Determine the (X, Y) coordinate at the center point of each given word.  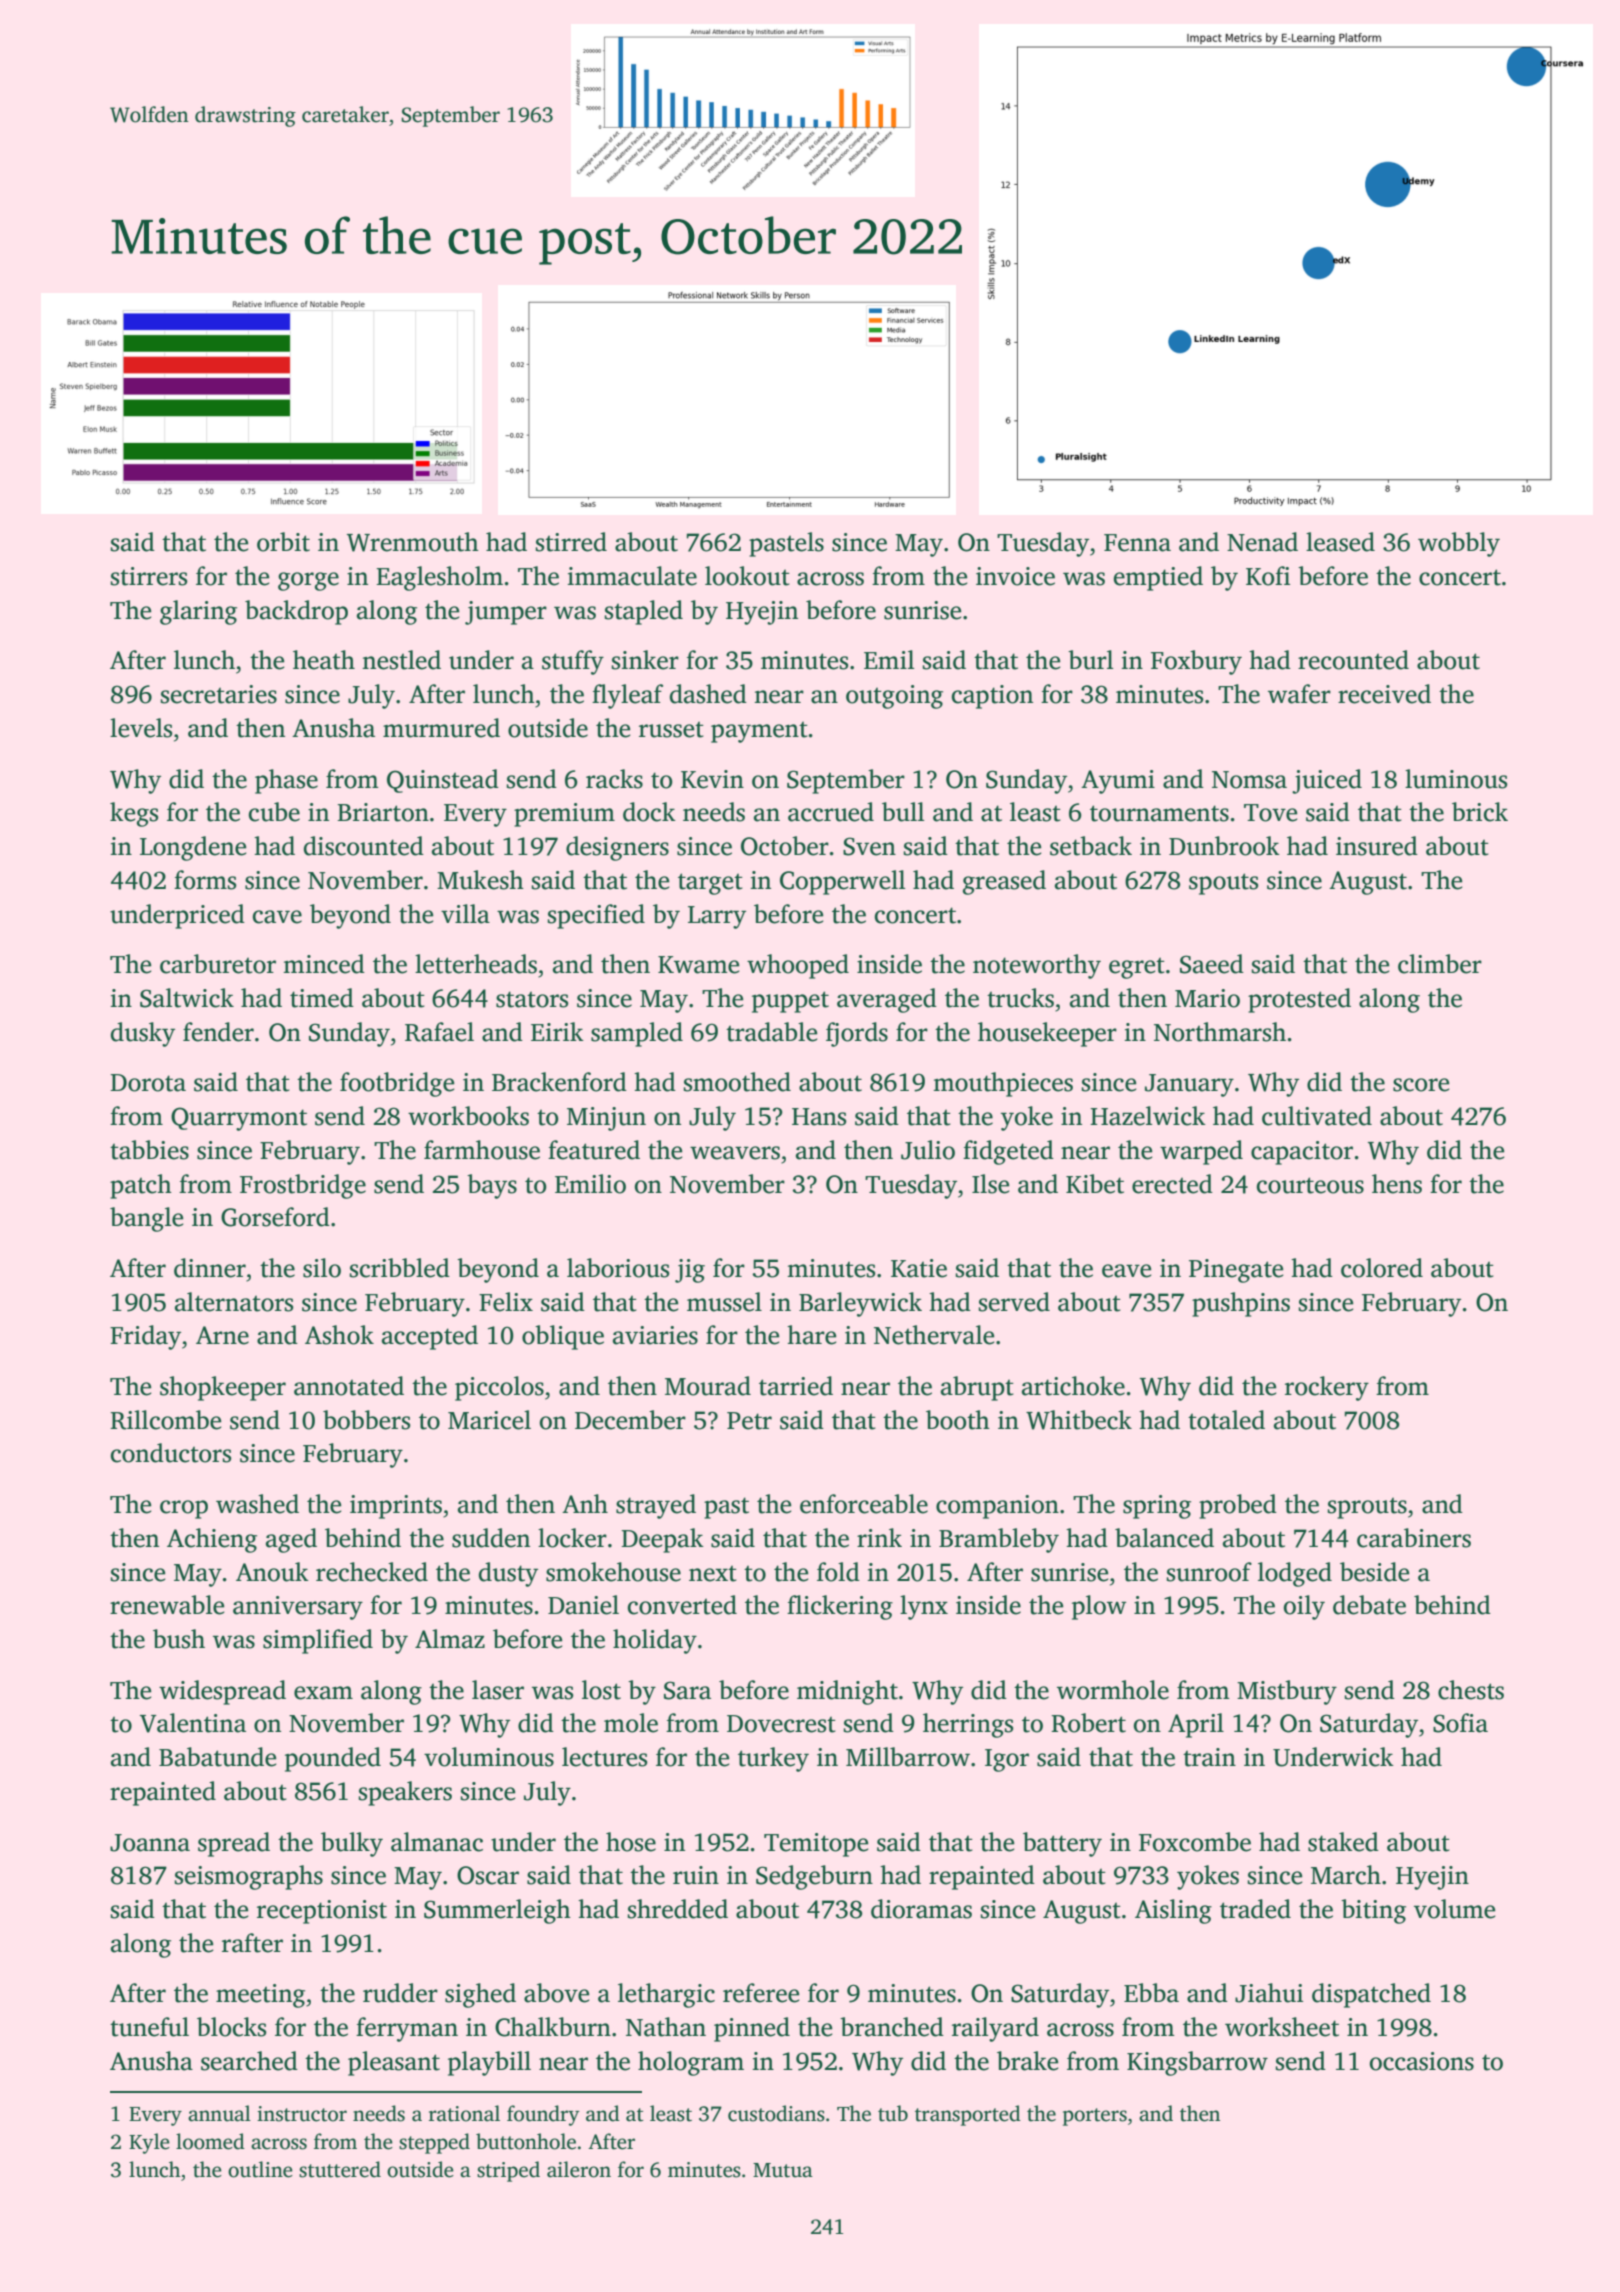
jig (690, 1271)
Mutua (783, 2170)
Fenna (1137, 543)
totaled (1226, 1420)
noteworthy (1037, 966)
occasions (1422, 2061)
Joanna (150, 1843)
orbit (283, 542)
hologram (691, 2063)
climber (1440, 964)
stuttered (340, 2169)
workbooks (468, 1116)
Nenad (1262, 542)
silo (322, 1268)
